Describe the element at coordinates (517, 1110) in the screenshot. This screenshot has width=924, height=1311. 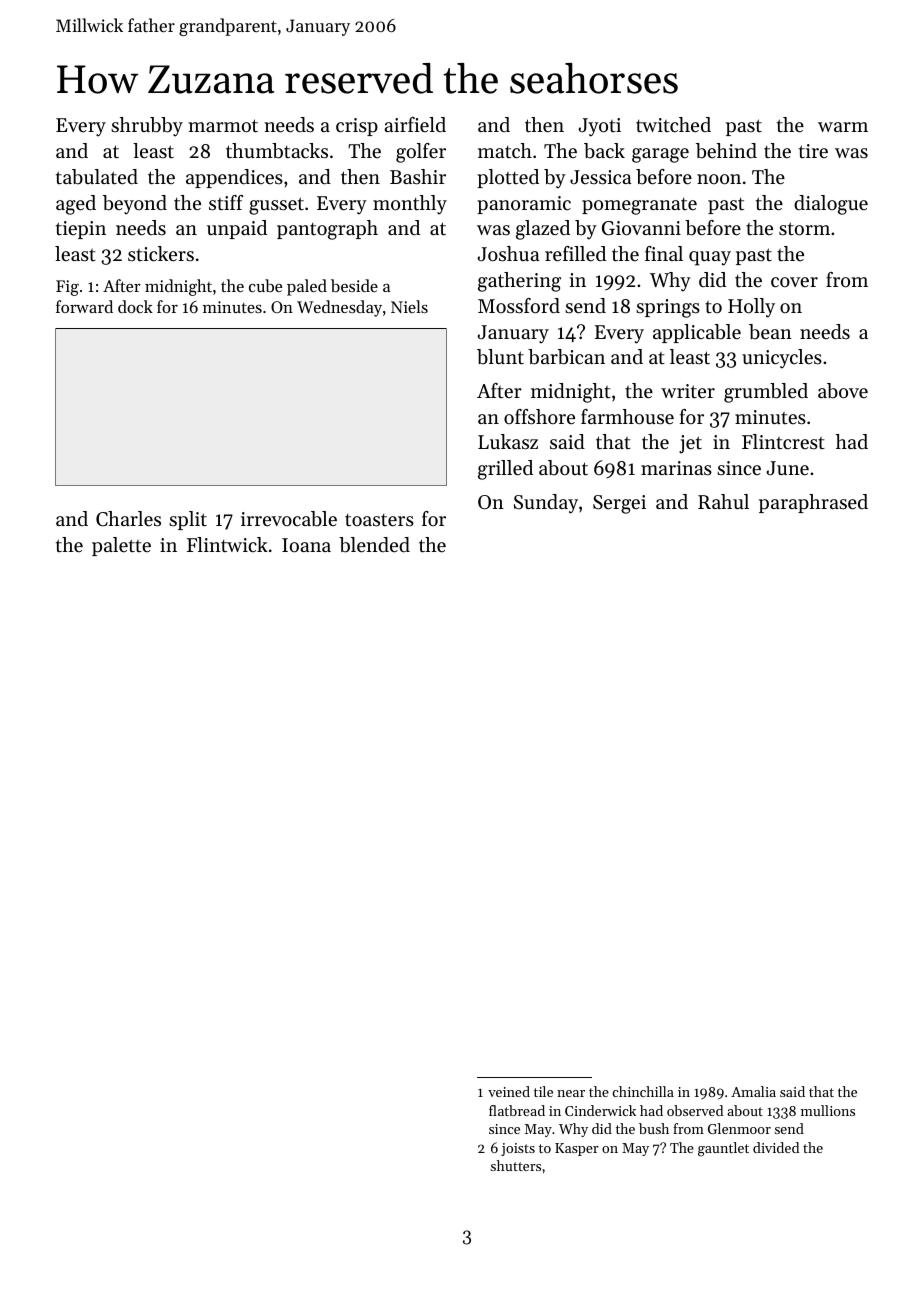
I see `flatbread` at that location.
